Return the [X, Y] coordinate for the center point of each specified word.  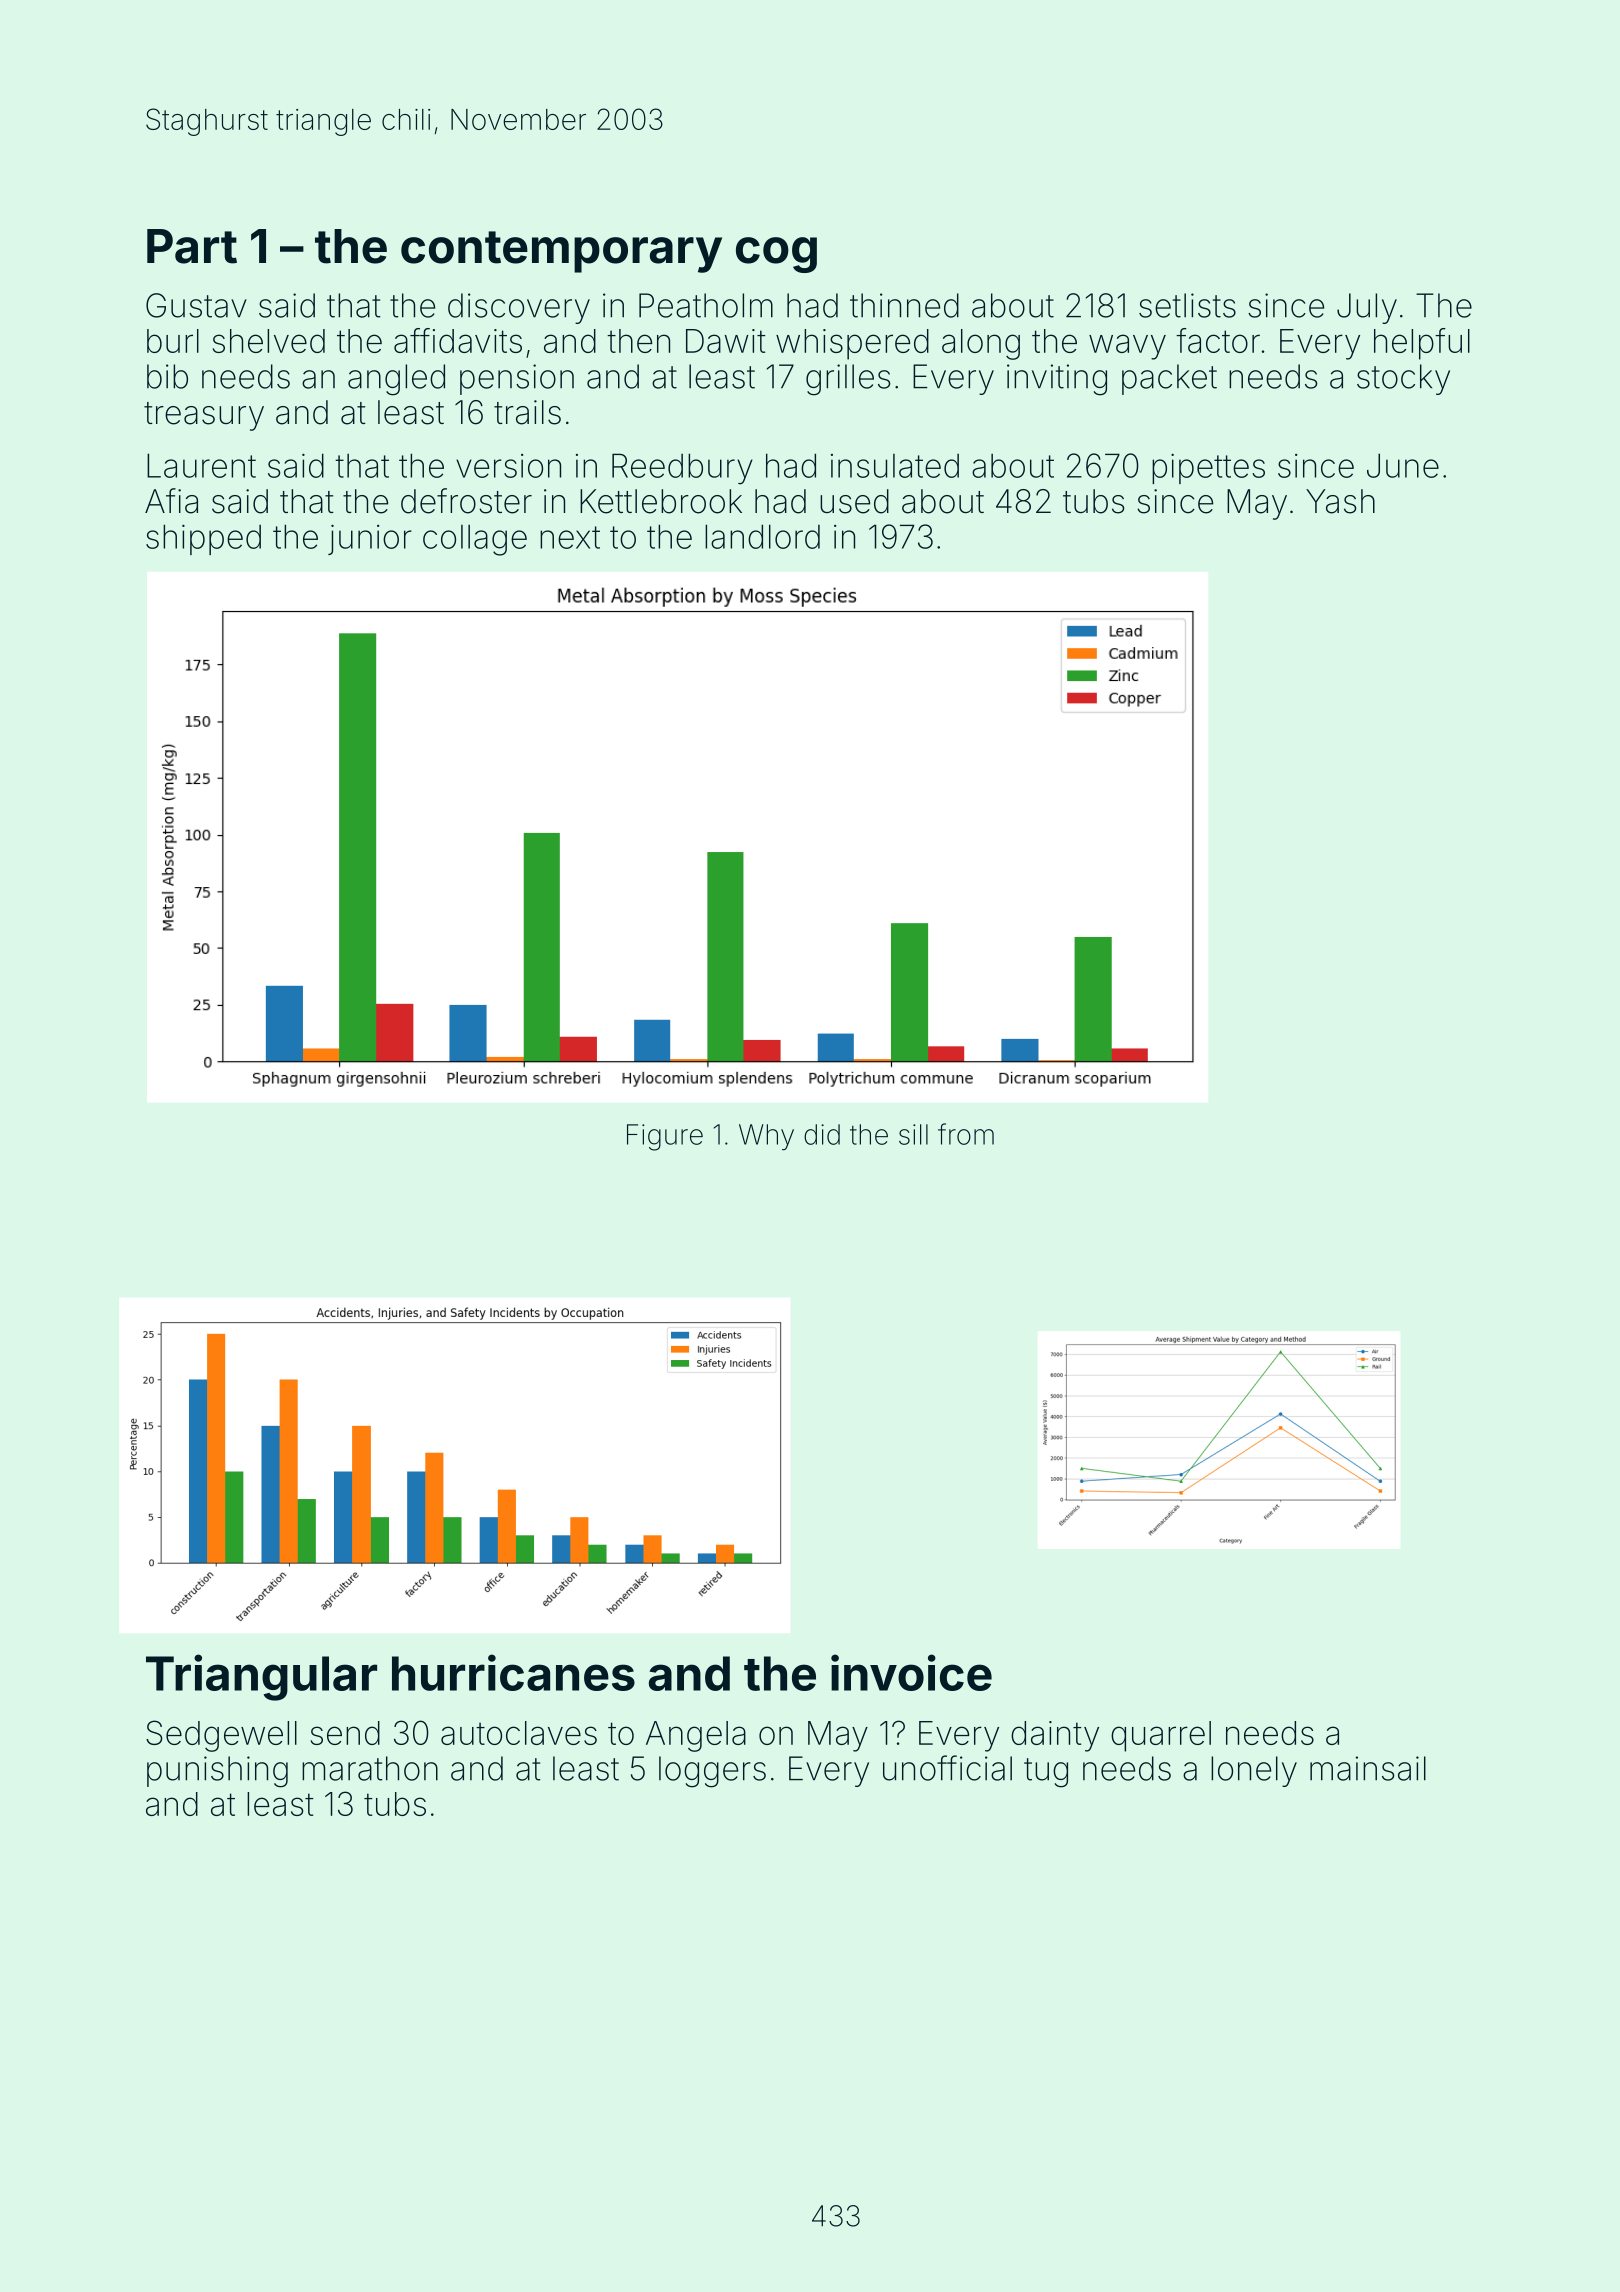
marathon [370, 1768]
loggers [712, 1772]
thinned [904, 305]
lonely [1254, 1771]
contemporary [561, 252]
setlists [1187, 305]
